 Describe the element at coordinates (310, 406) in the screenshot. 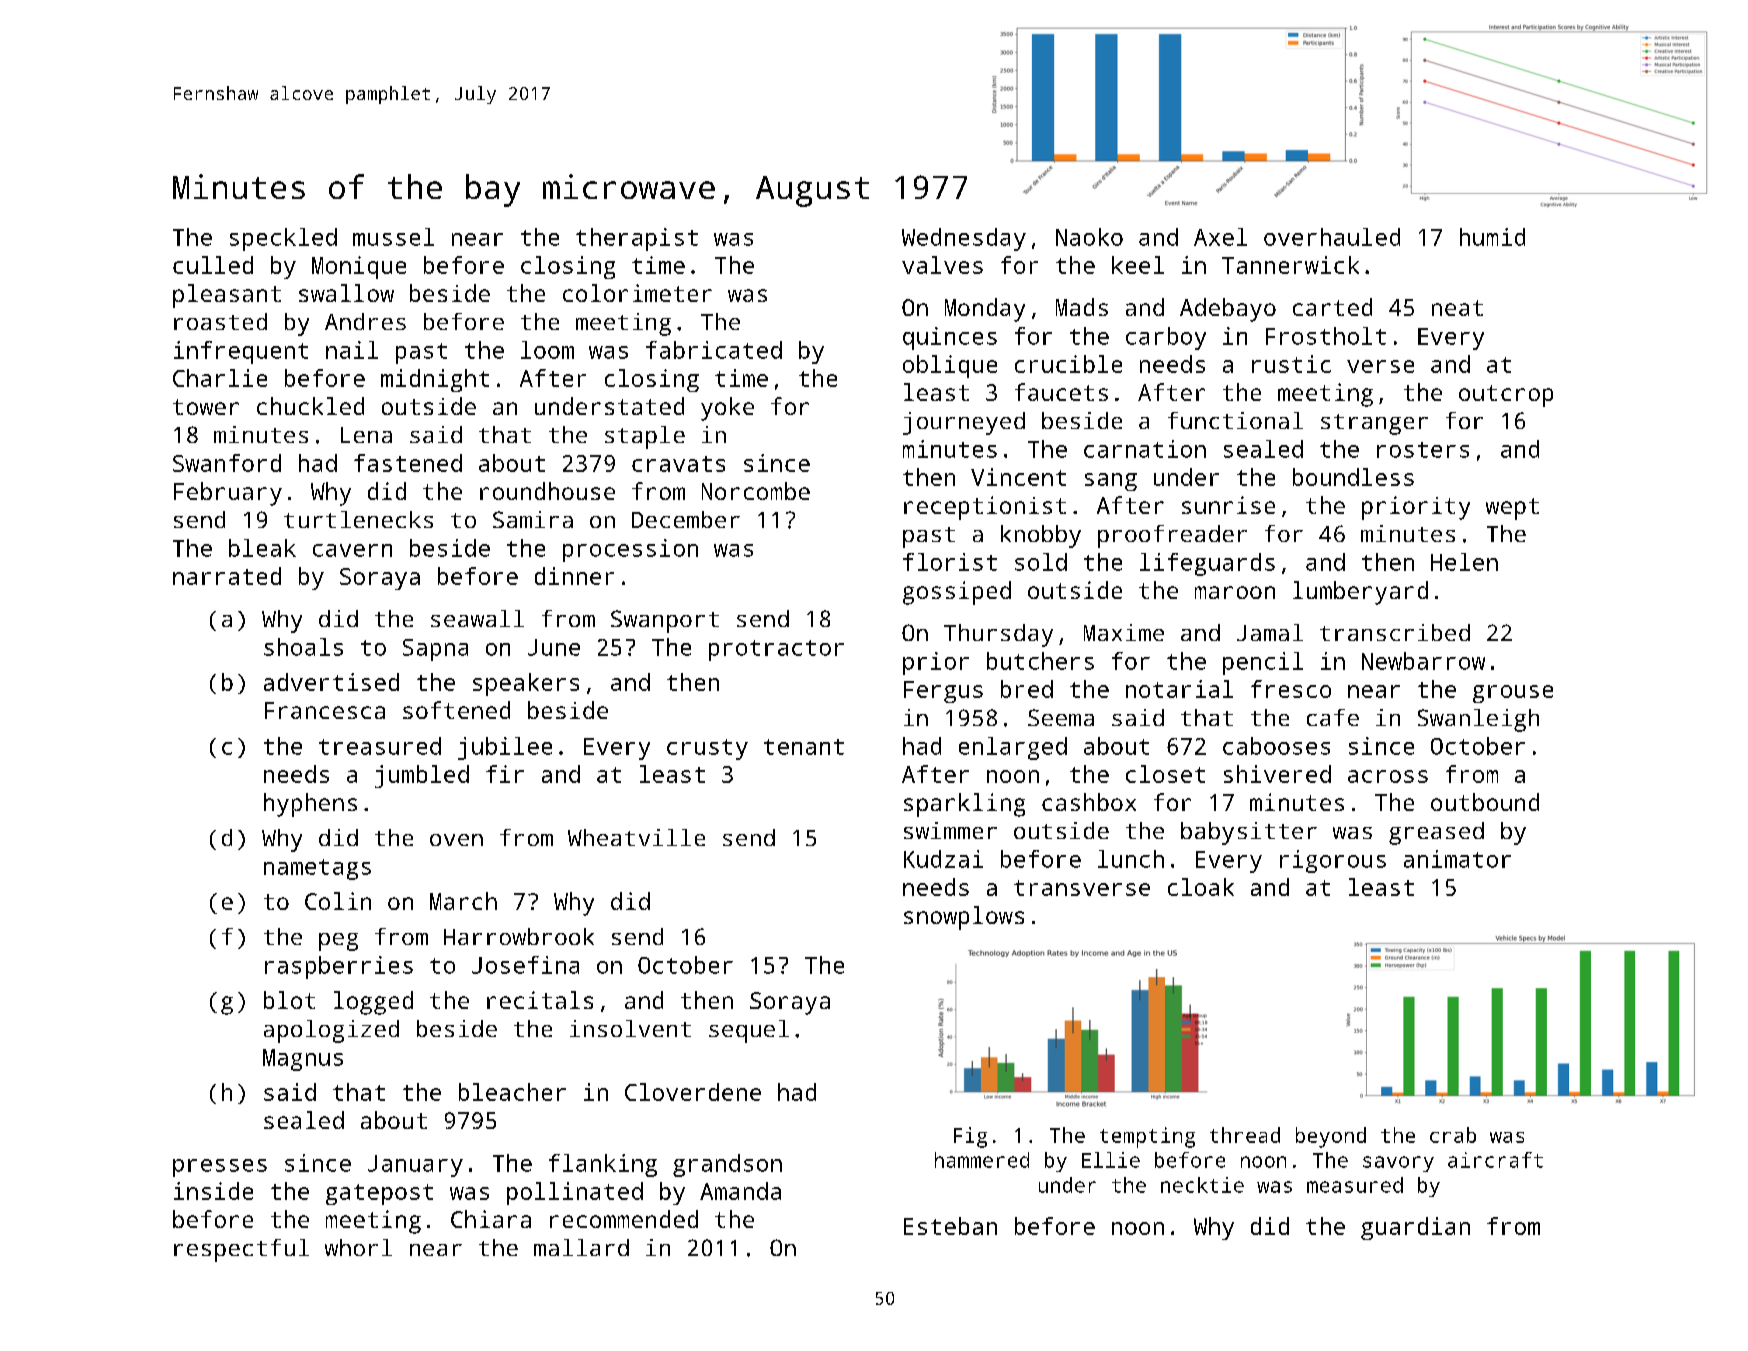

I see `chuckled` at that location.
